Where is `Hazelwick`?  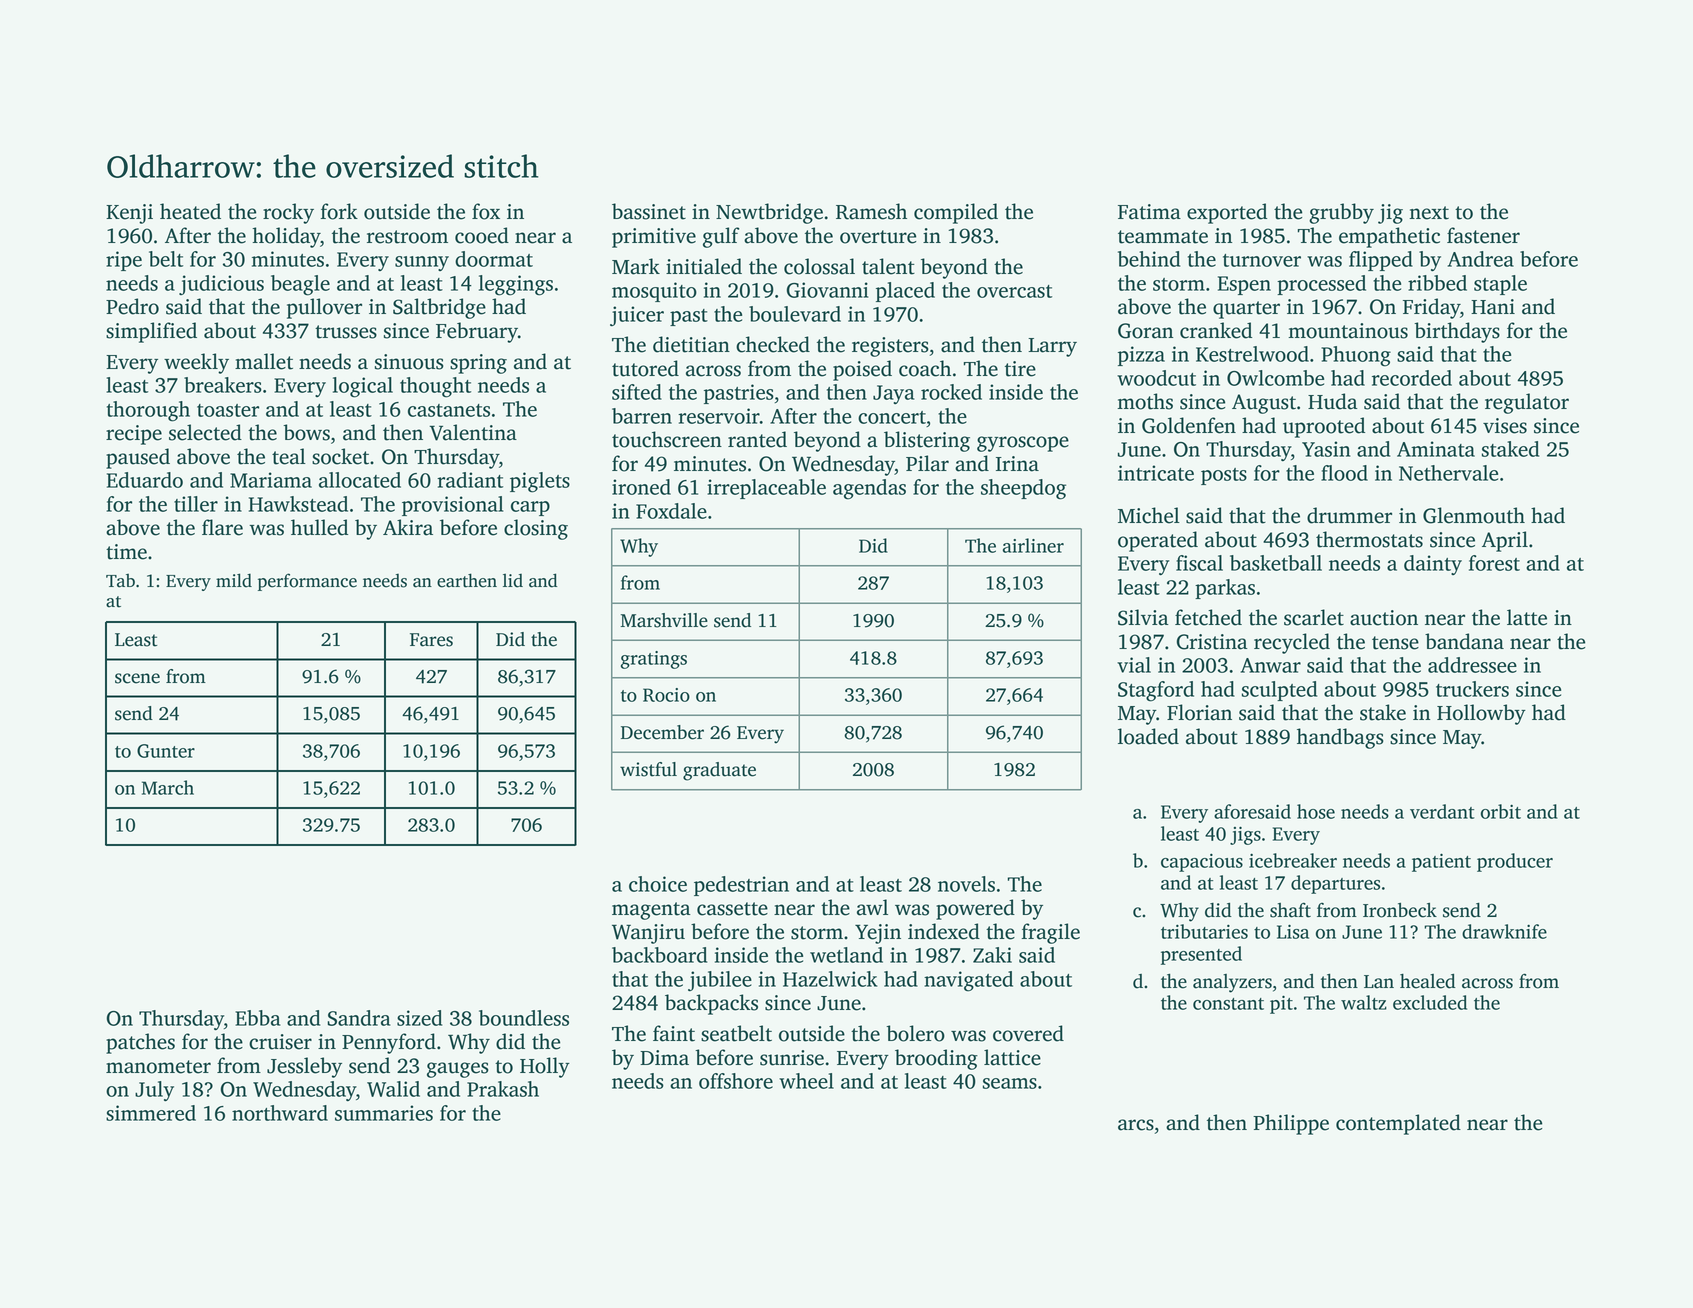
Hazelwick is located at coordinates (830, 979).
